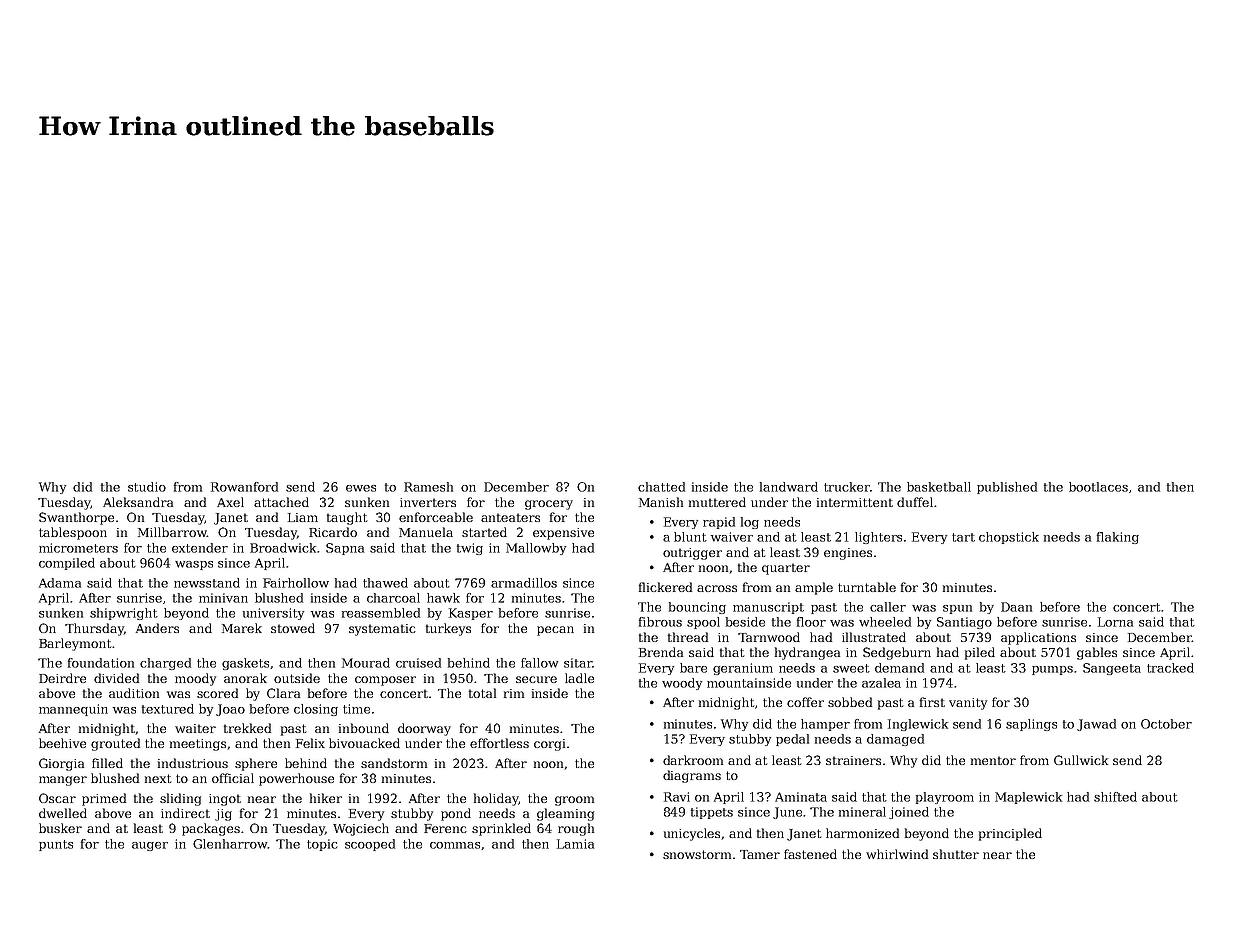  Describe the element at coordinates (361, 488) in the image. I see `ewes` at that location.
